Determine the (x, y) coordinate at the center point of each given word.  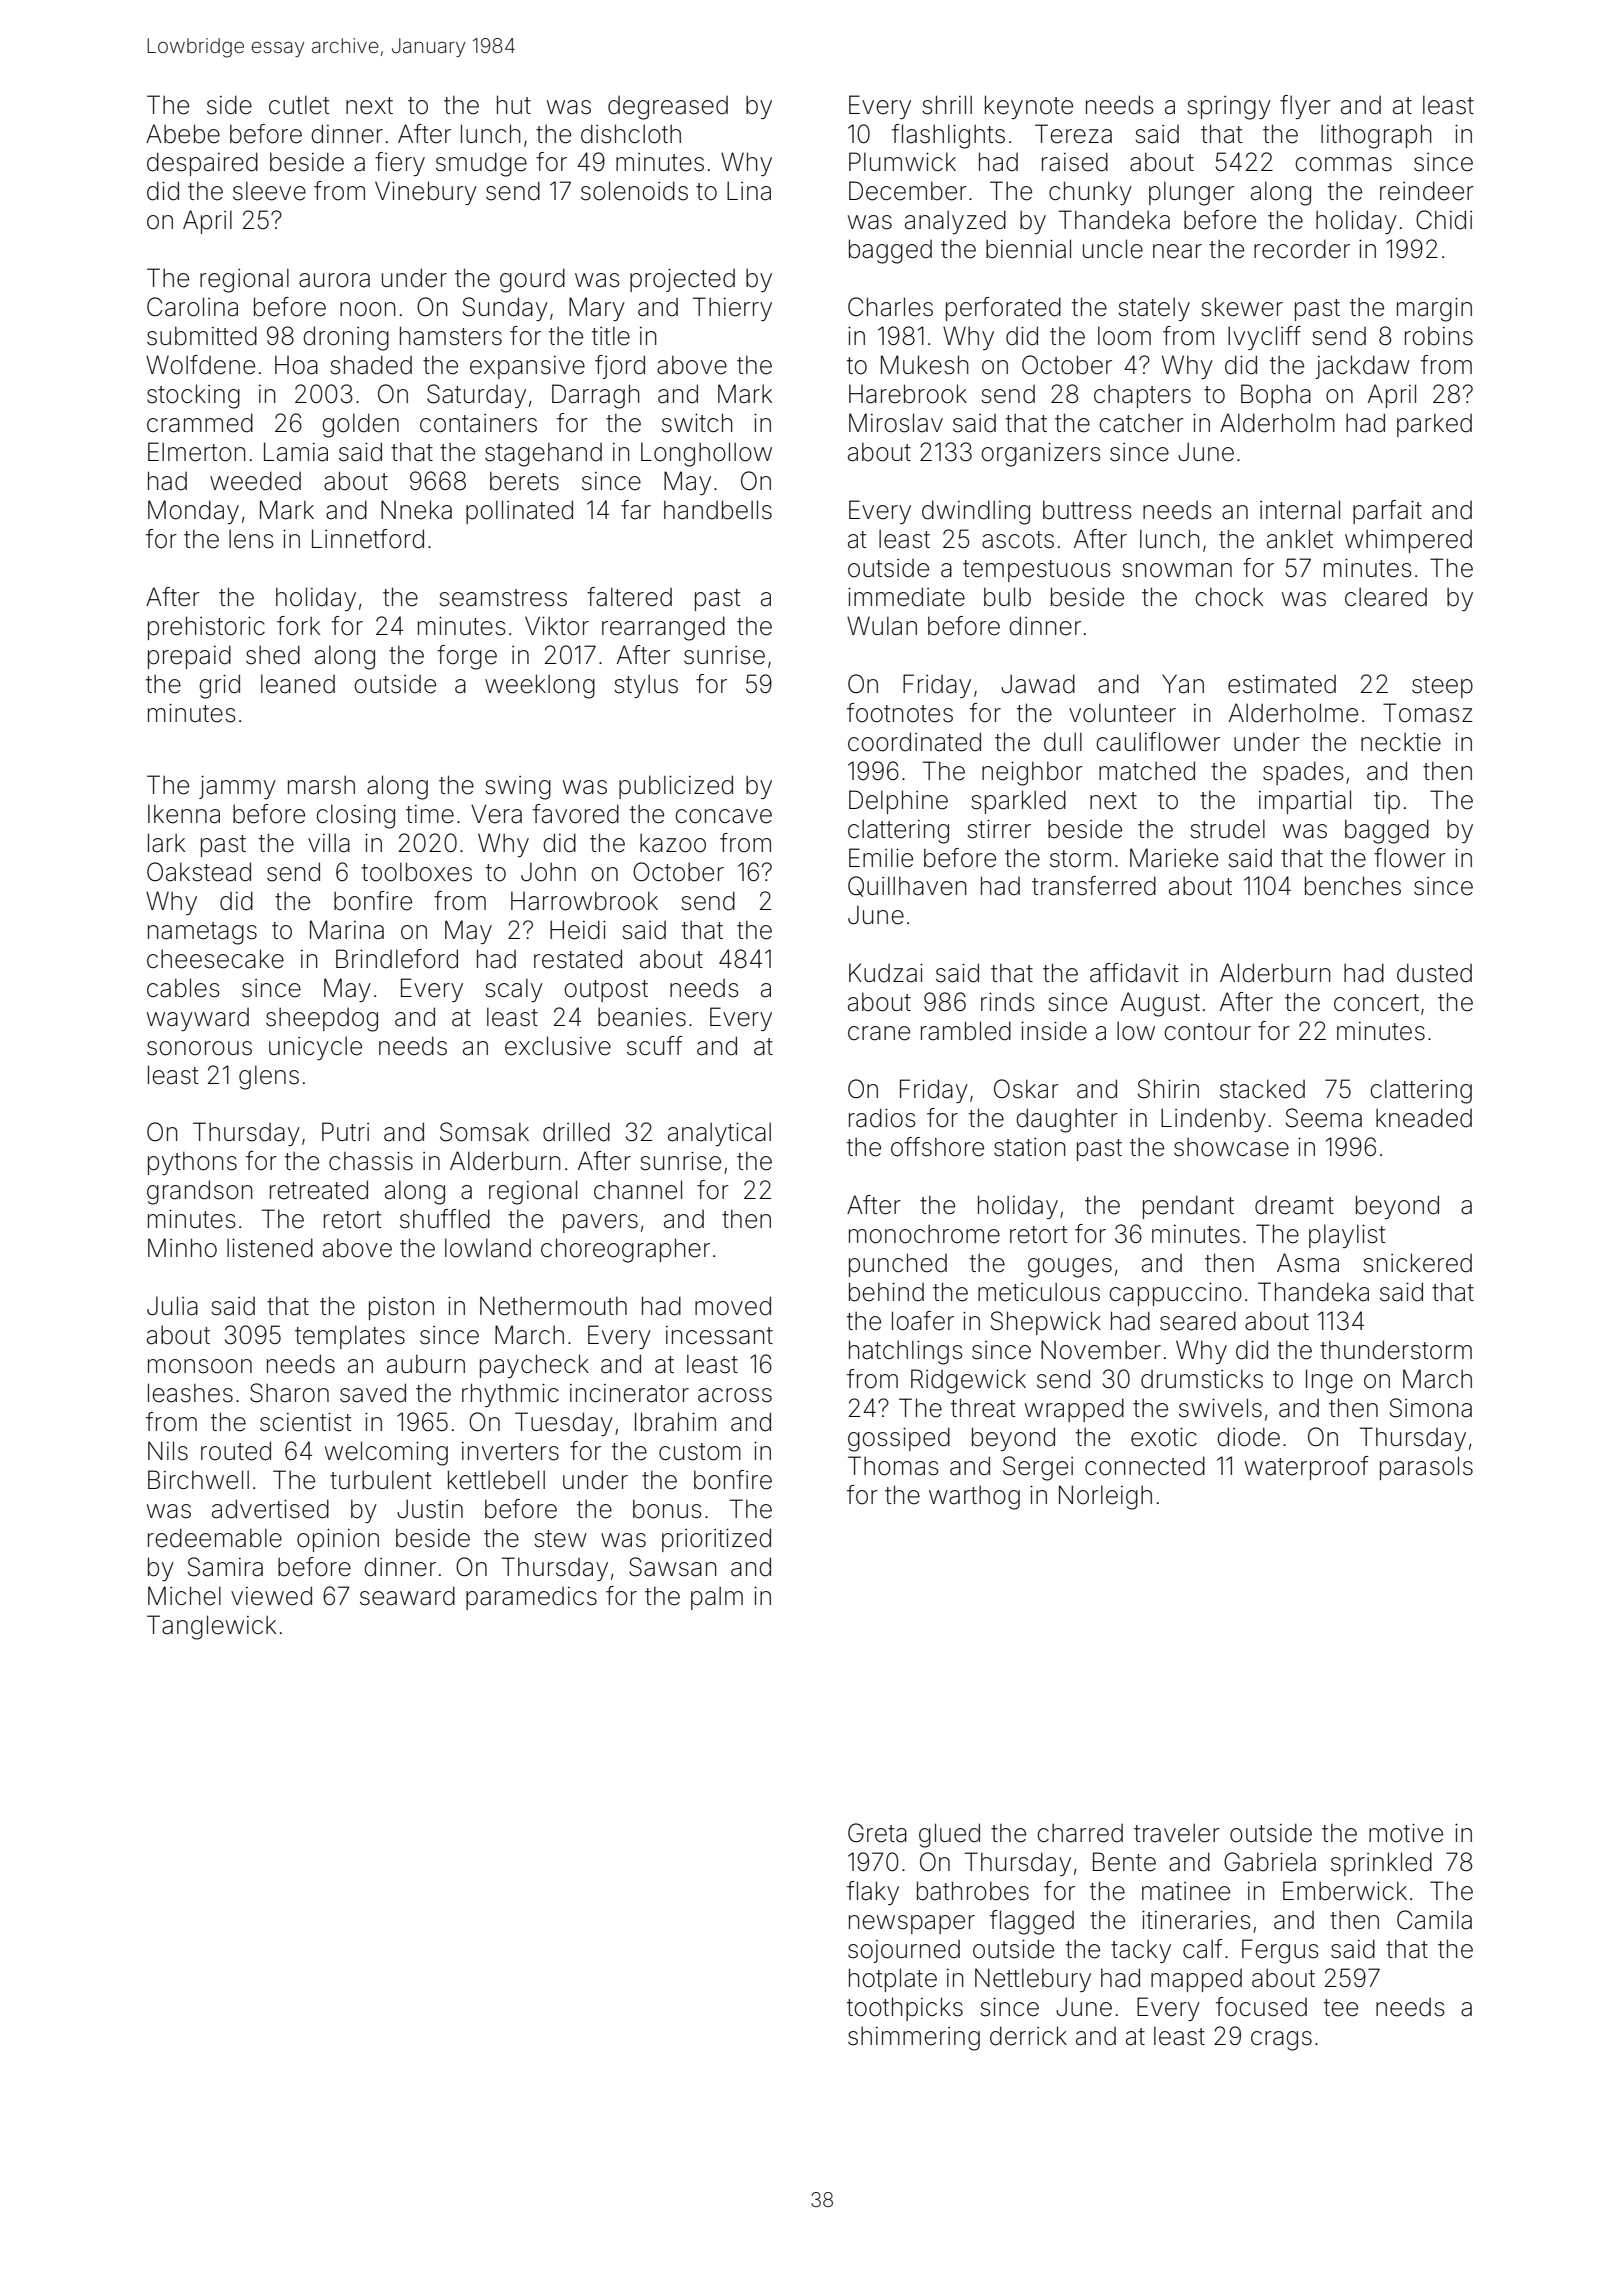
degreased (668, 108)
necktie (1401, 742)
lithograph (1376, 136)
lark (166, 843)
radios (882, 1118)
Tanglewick (211, 1627)
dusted (1434, 973)
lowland (488, 1248)
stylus (646, 686)
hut (514, 104)
